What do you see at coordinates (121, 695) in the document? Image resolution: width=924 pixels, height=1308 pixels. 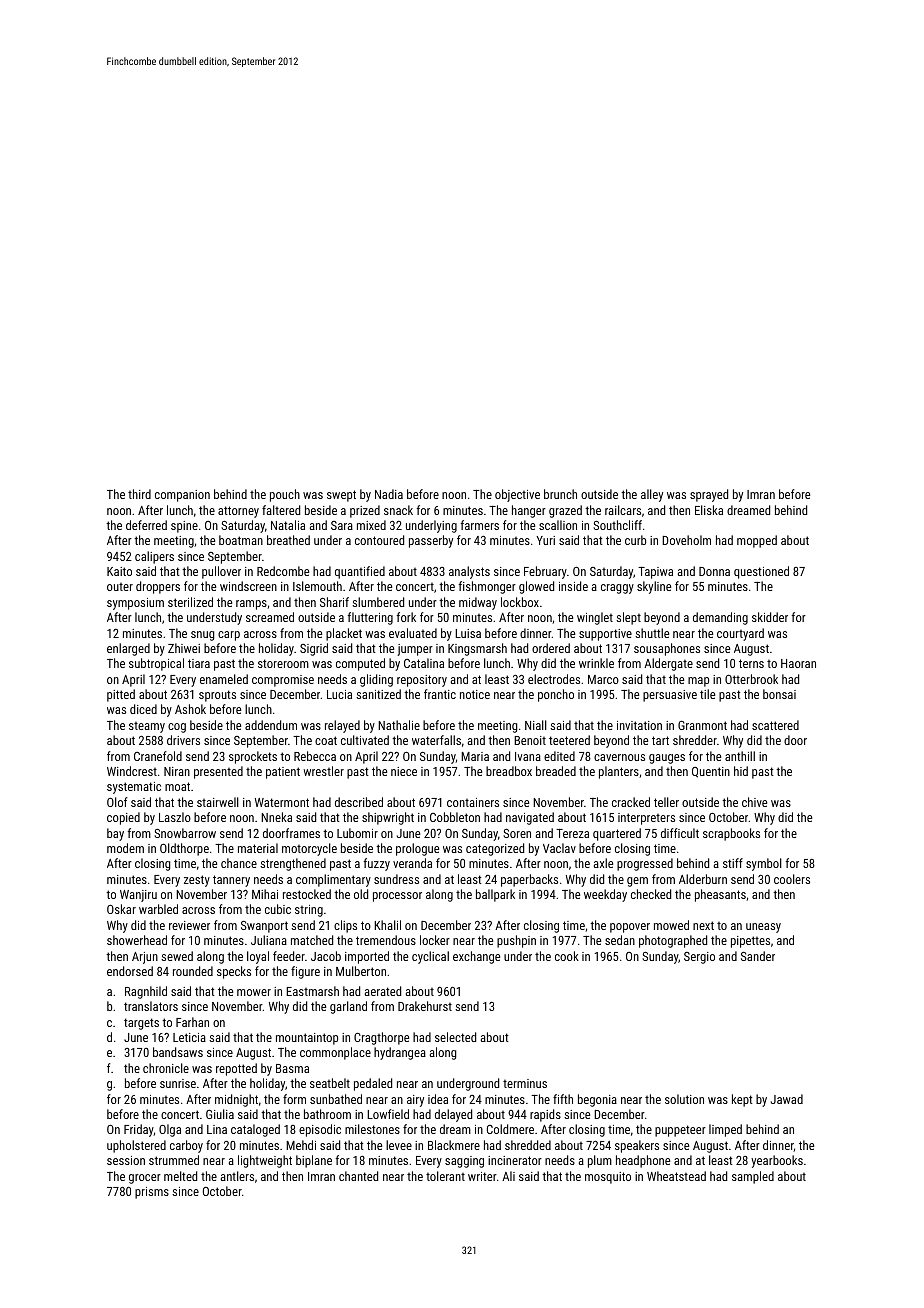 I see `pitted` at bounding box center [121, 695].
